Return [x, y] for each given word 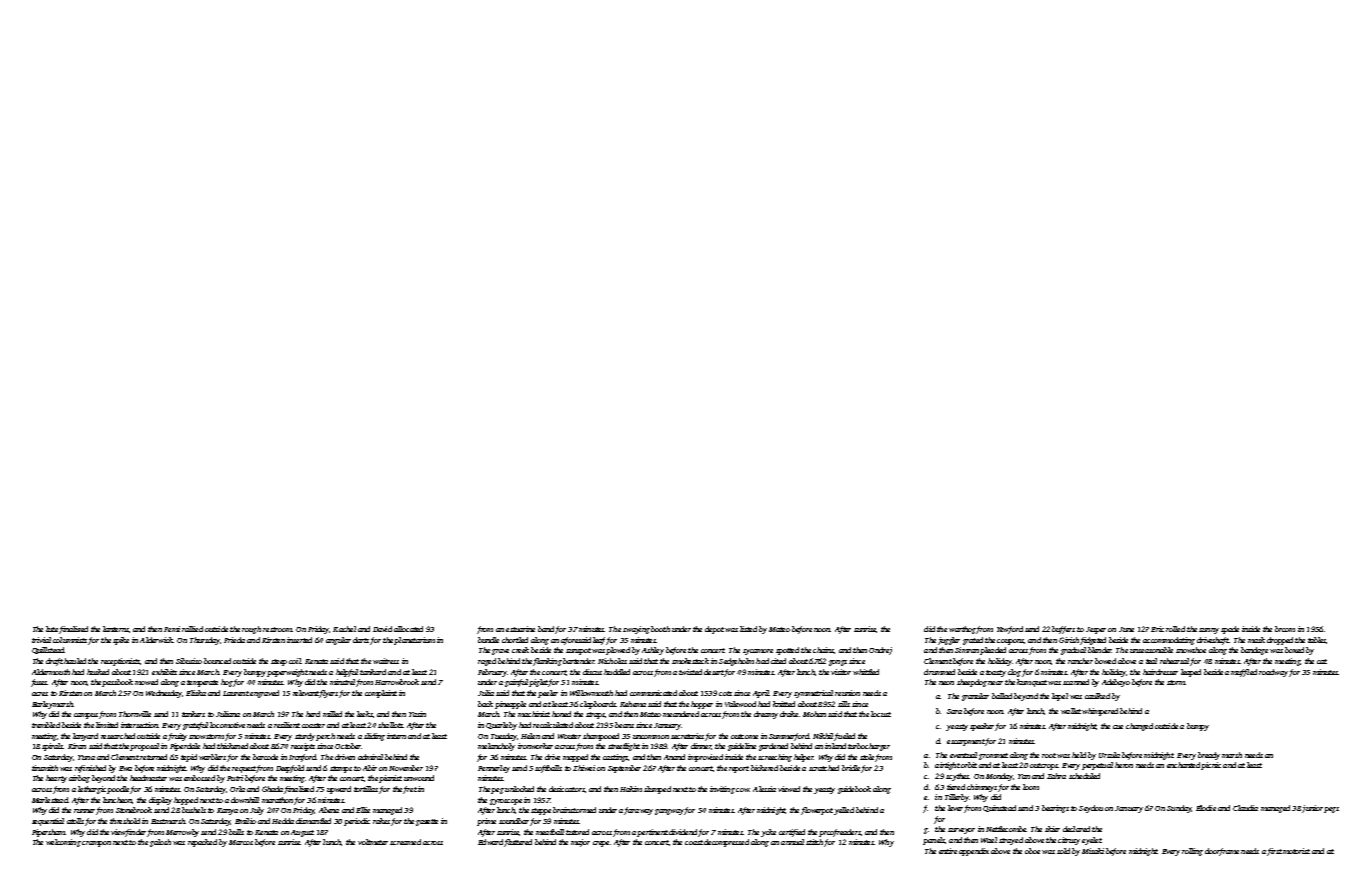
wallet [1071, 711]
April [761, 694]
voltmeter [373, 842]
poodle [118, 790]
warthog [962, 630]
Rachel [344, 629]
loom [1031, 787]
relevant [306, 693]
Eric [1157, 629]
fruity [177, 737]
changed [1139, 727]
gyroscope [506, 802]
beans [624, 725]
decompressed [726, 843]
